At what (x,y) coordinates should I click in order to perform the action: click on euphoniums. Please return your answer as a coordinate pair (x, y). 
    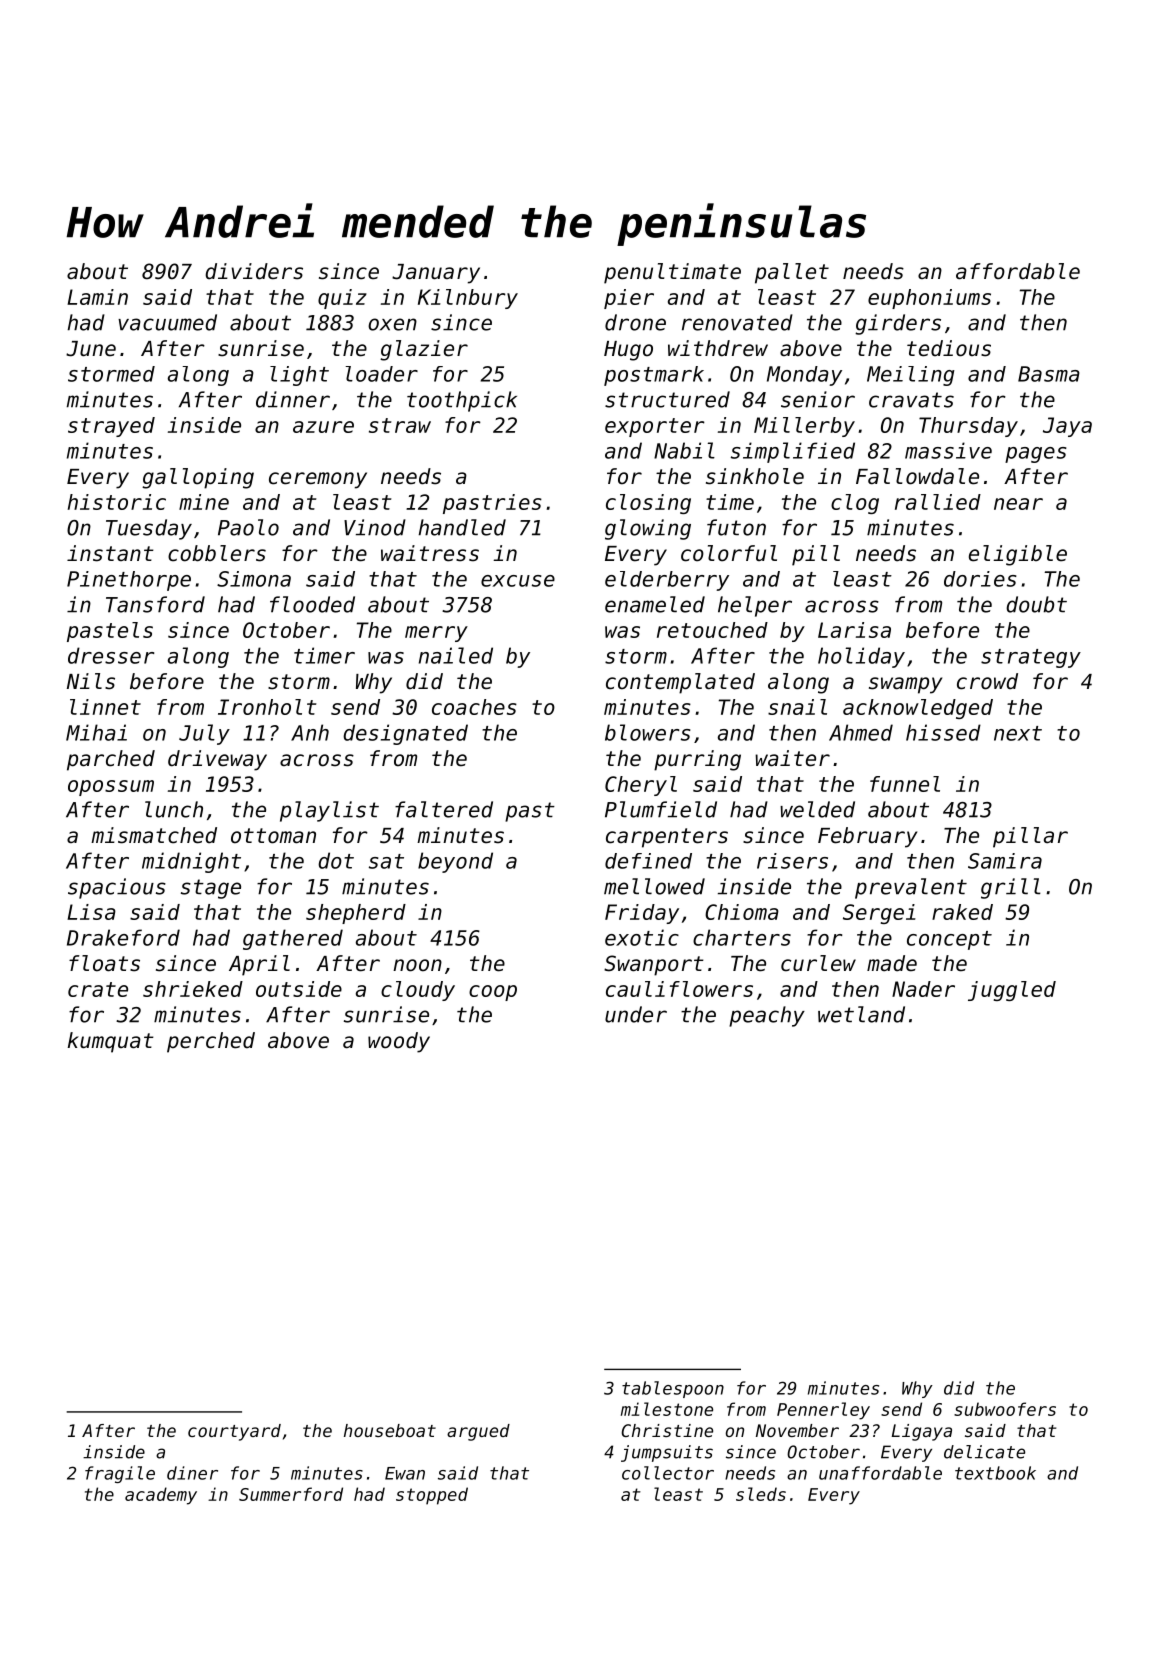
    Looking at the image, I should click on (929, 299).
